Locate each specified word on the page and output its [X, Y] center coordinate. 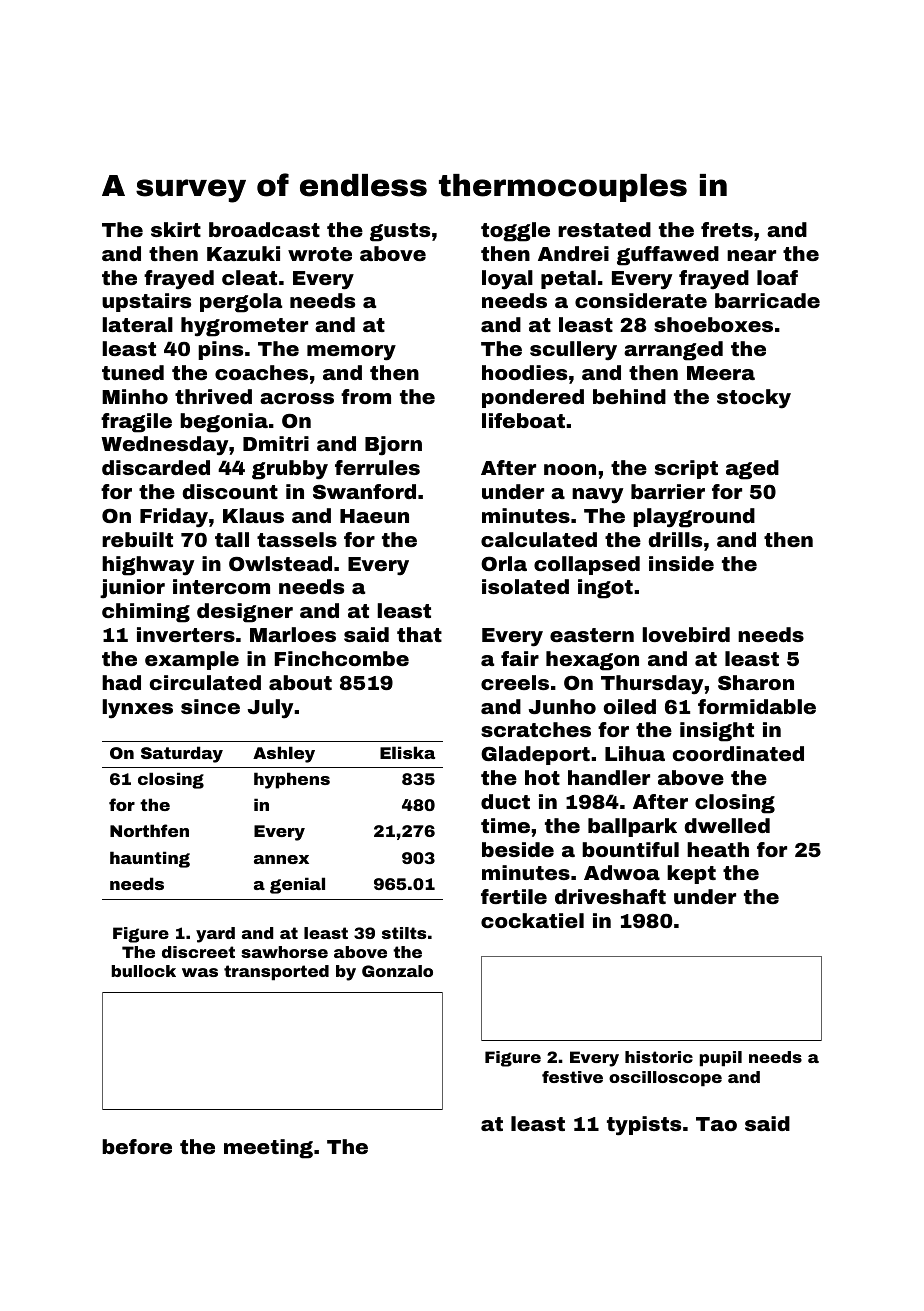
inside [681, 563]
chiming [146, 613]
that [419, 634]
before [137, 1146]
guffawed [668, 256]
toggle [515, 232]
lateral [137, 324]
